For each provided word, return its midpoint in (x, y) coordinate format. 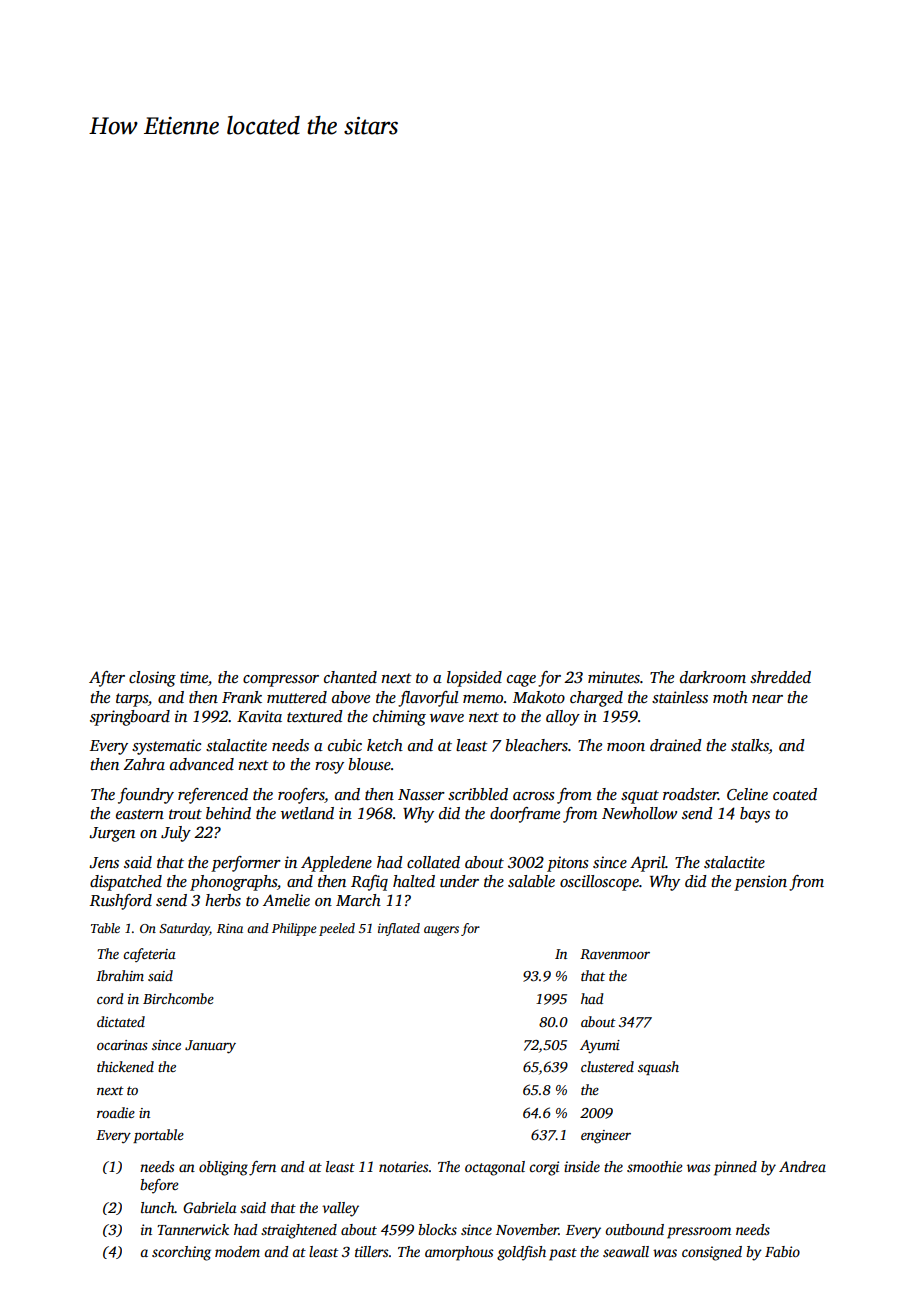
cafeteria (149, 955)
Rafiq (369, 883)
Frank (242, 697)
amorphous (459, 1253)
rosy (329, 768)
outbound (634, 1229)
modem (237, 1251)
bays (755, 815)
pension (760, 883)
